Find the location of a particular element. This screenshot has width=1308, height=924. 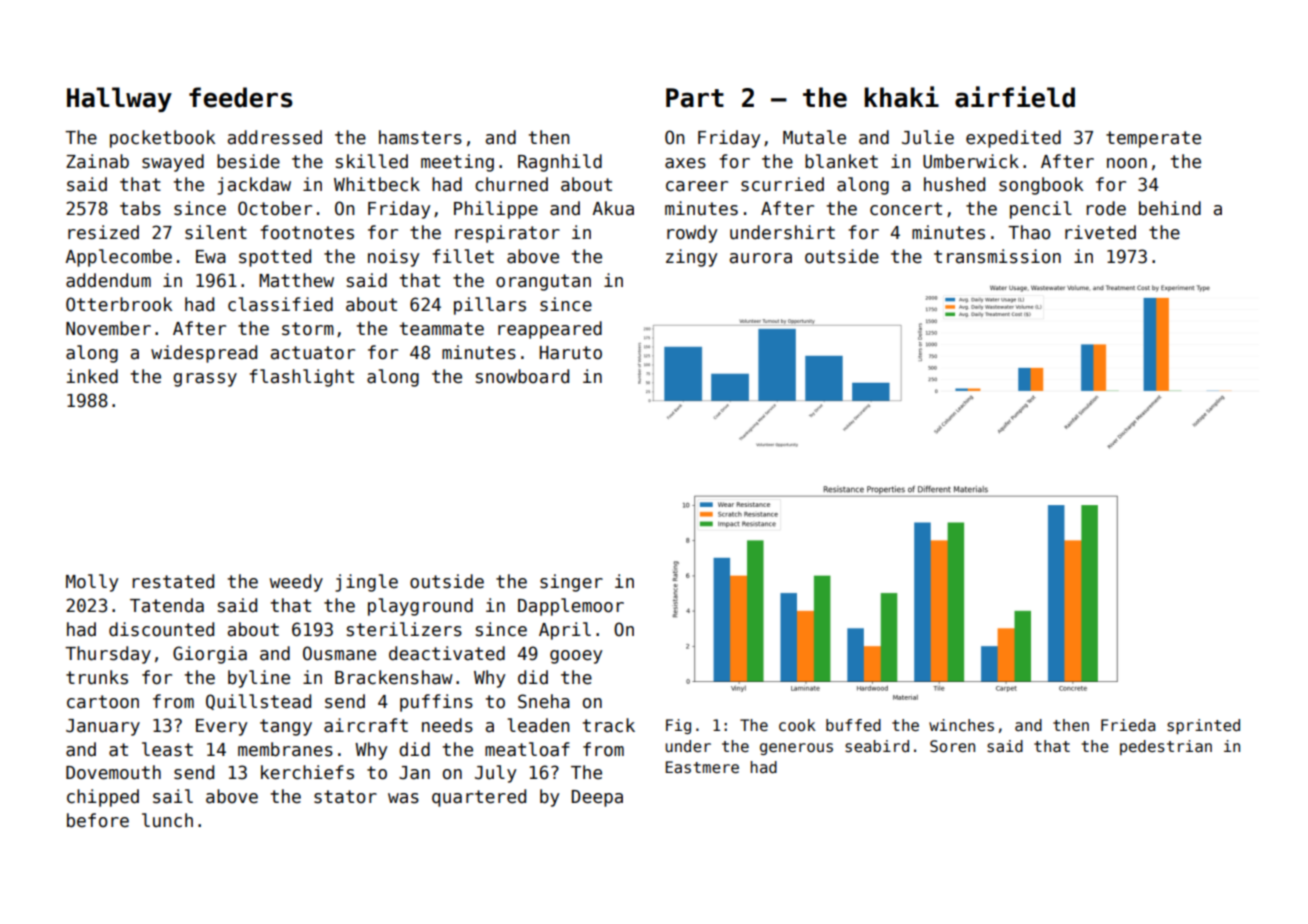

Whitbeck is located at coordinates (377, 184).
